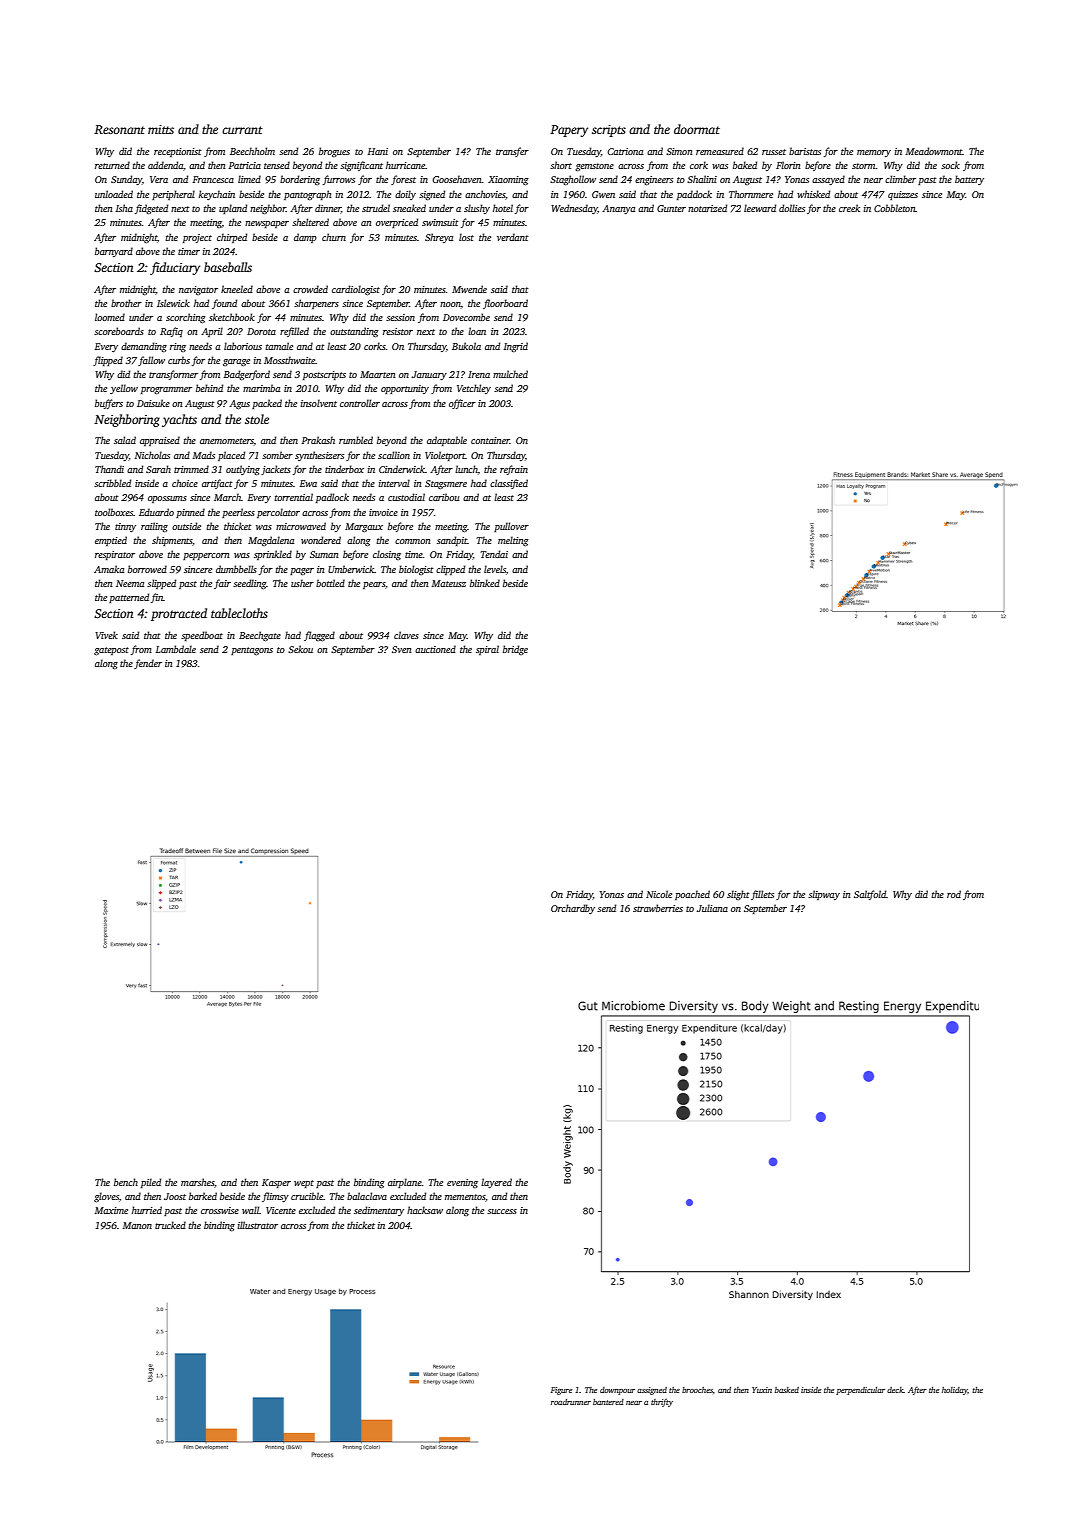 This document has width=1079, height=1526. Describe the element at coordinates (515, 347) in the document. I see `Ingrid` at that location.
